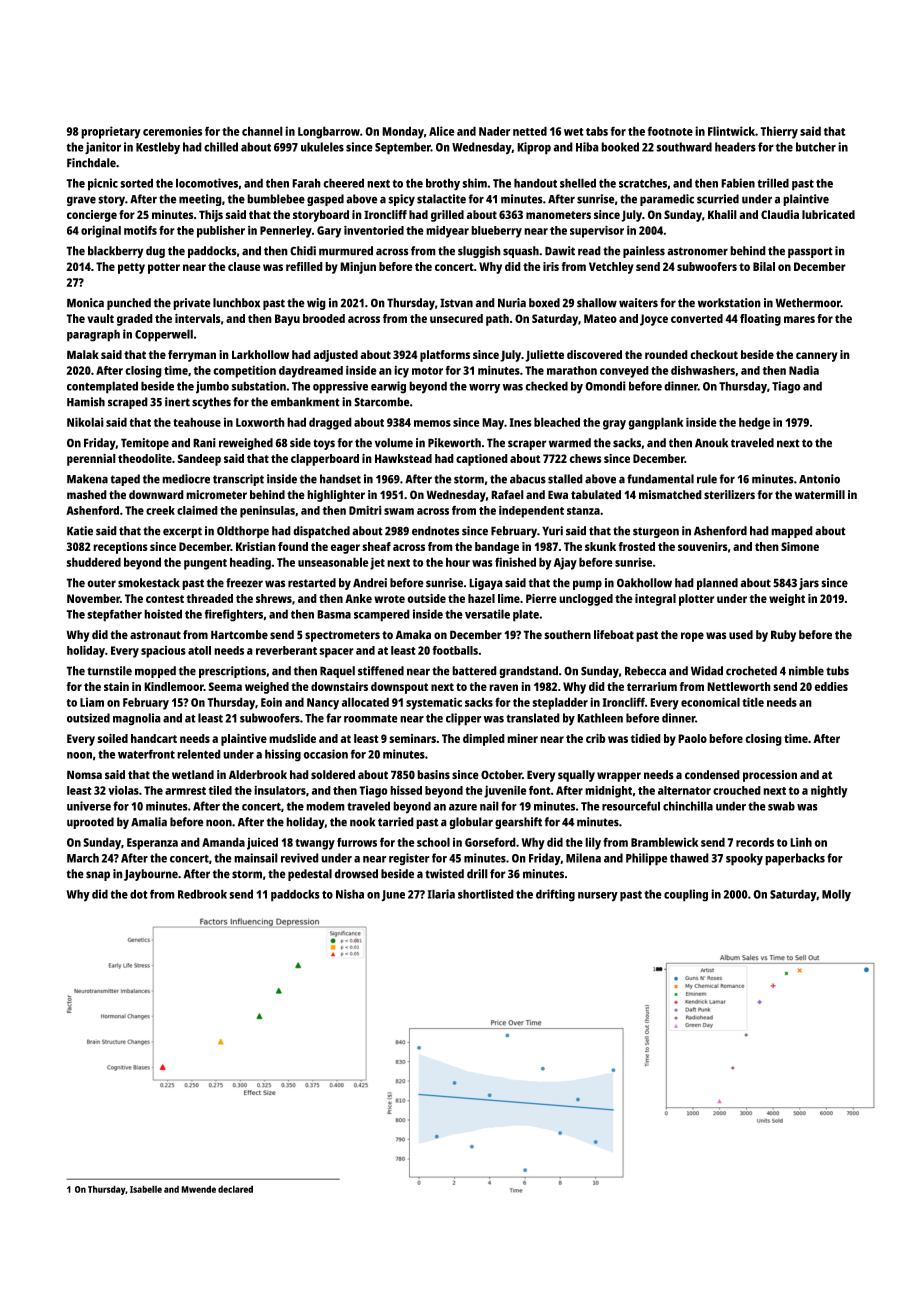 The height and width of the document is (1308, 924). Describe the element at coordinates (495, 131) in the document. I see `Nader` at that location.
